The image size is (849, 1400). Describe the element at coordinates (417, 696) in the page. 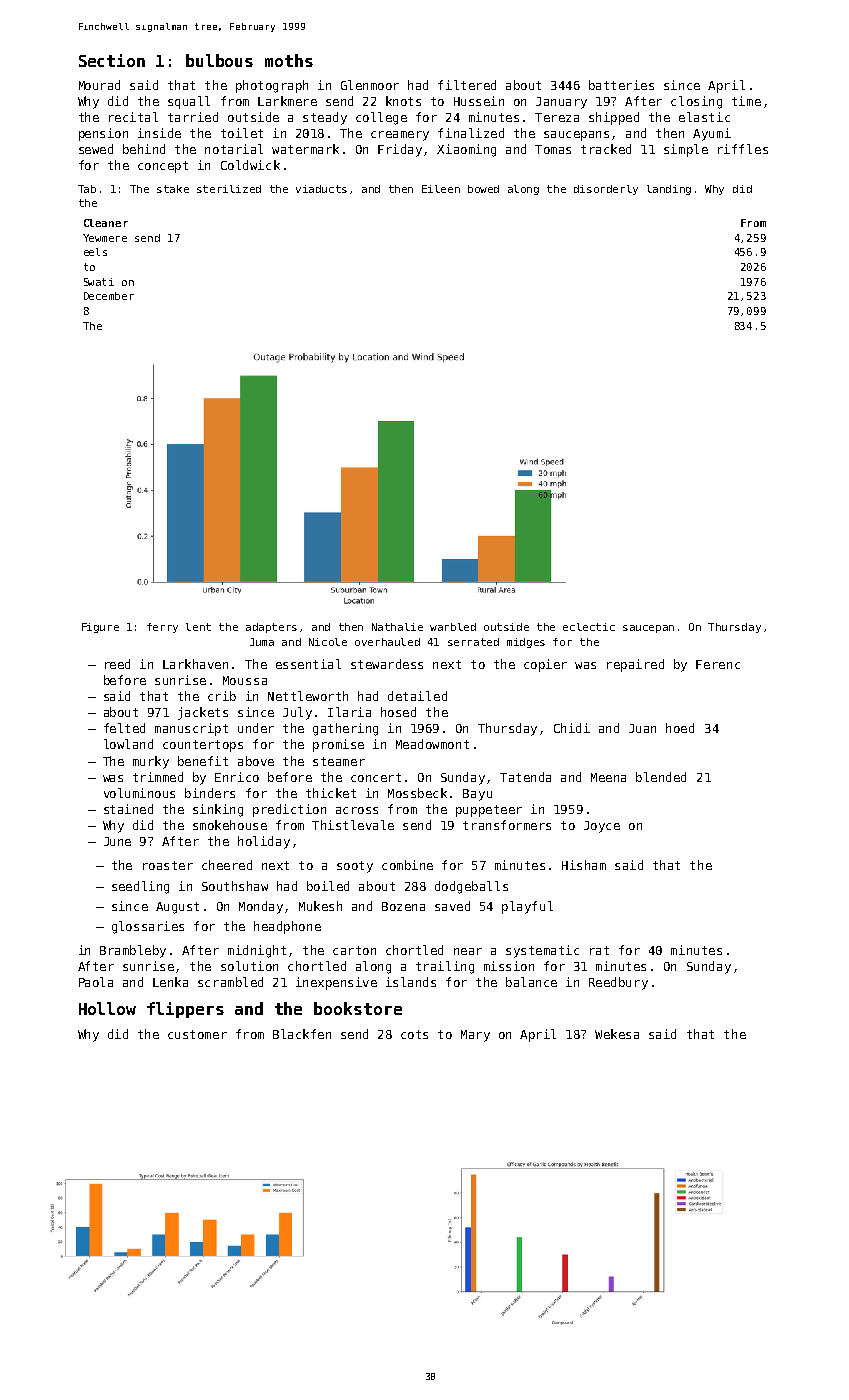

I see `detailed` at that location.
